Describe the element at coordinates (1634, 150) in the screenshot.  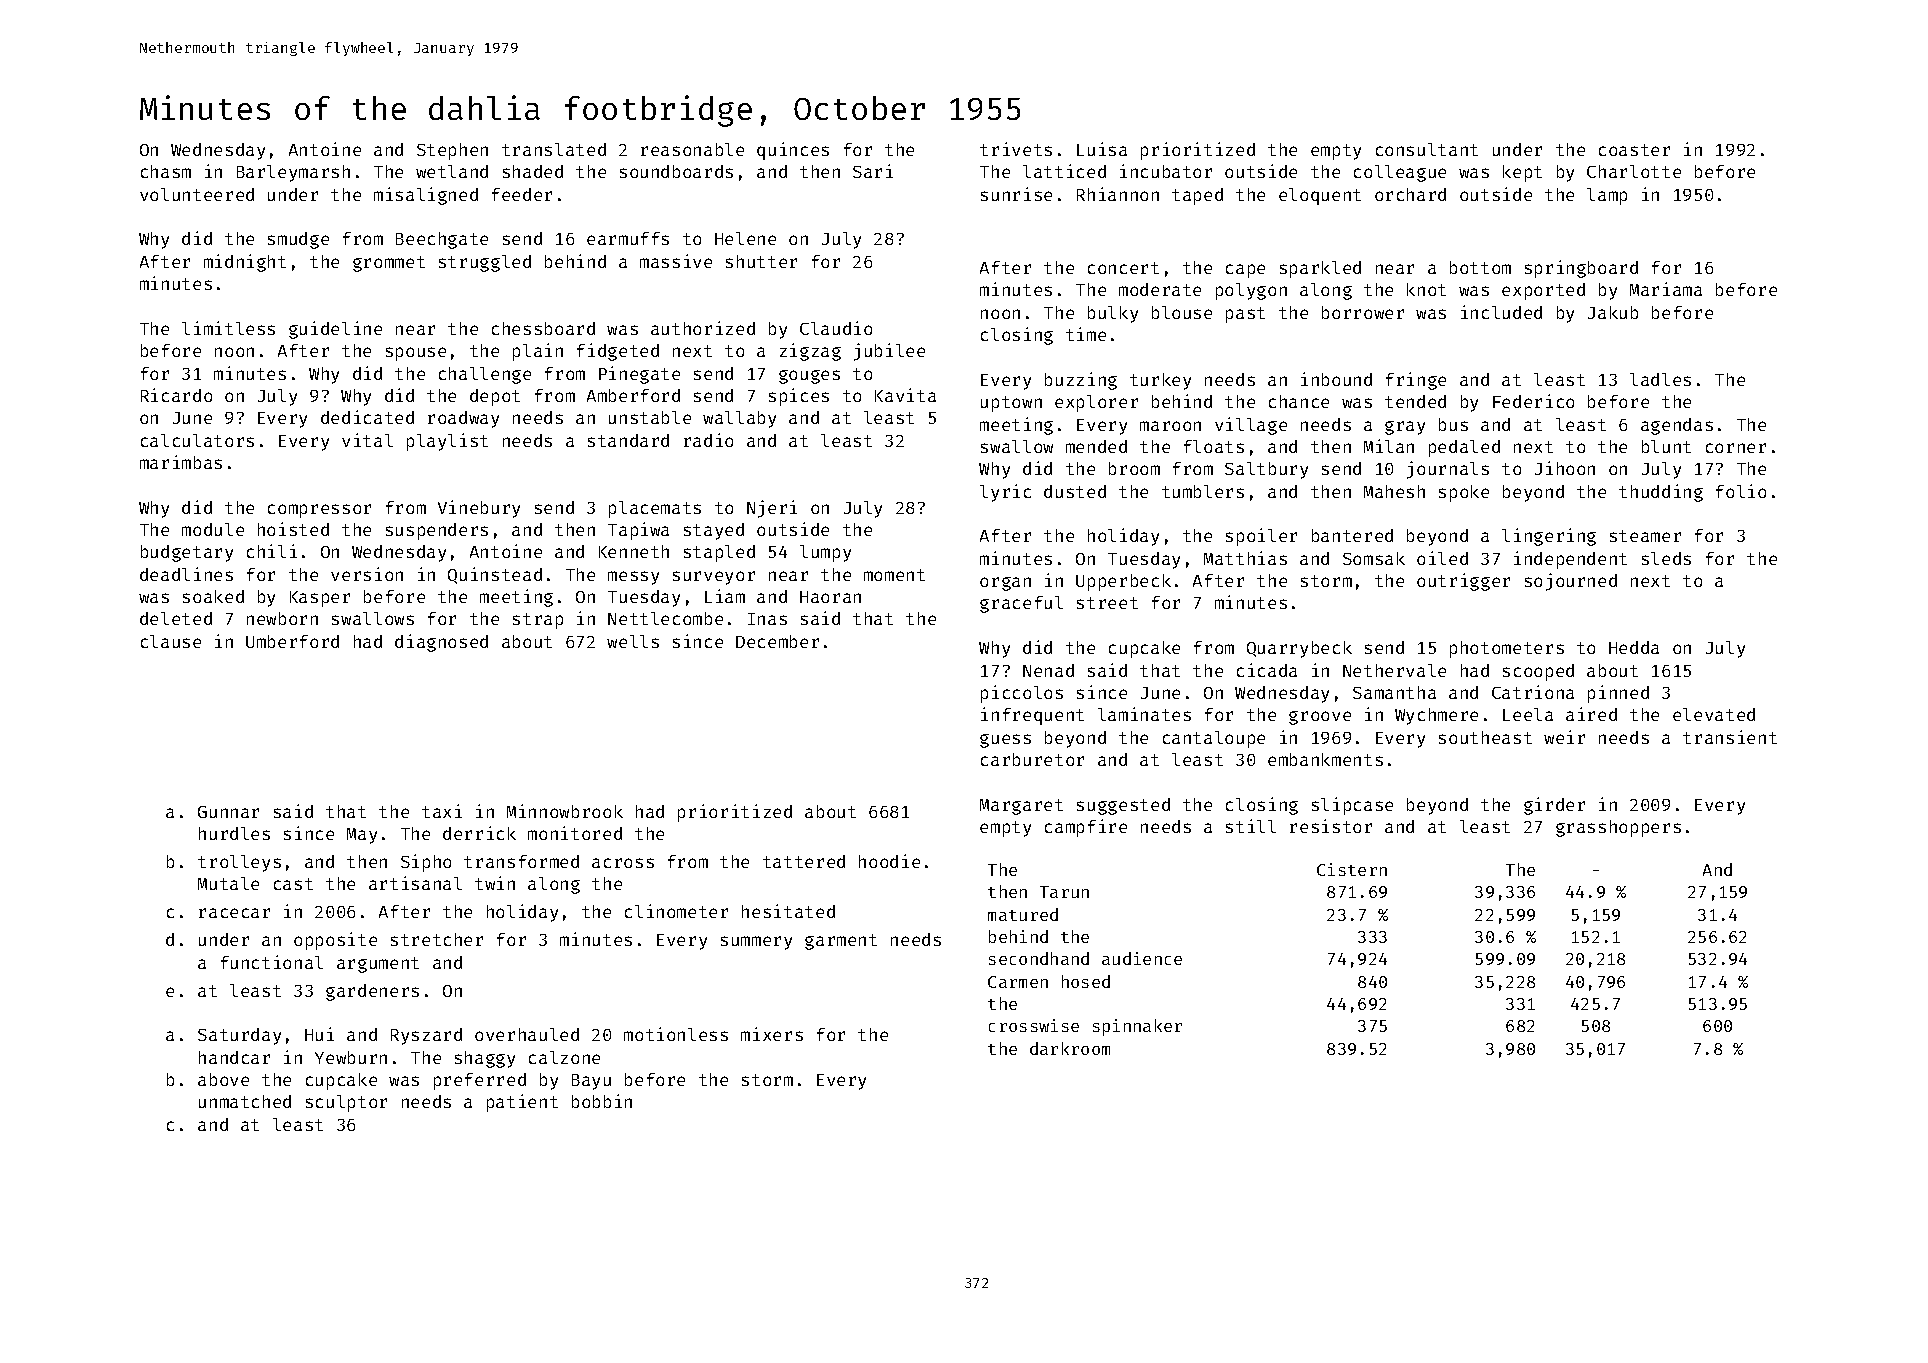
I see `coaster` at that location.
